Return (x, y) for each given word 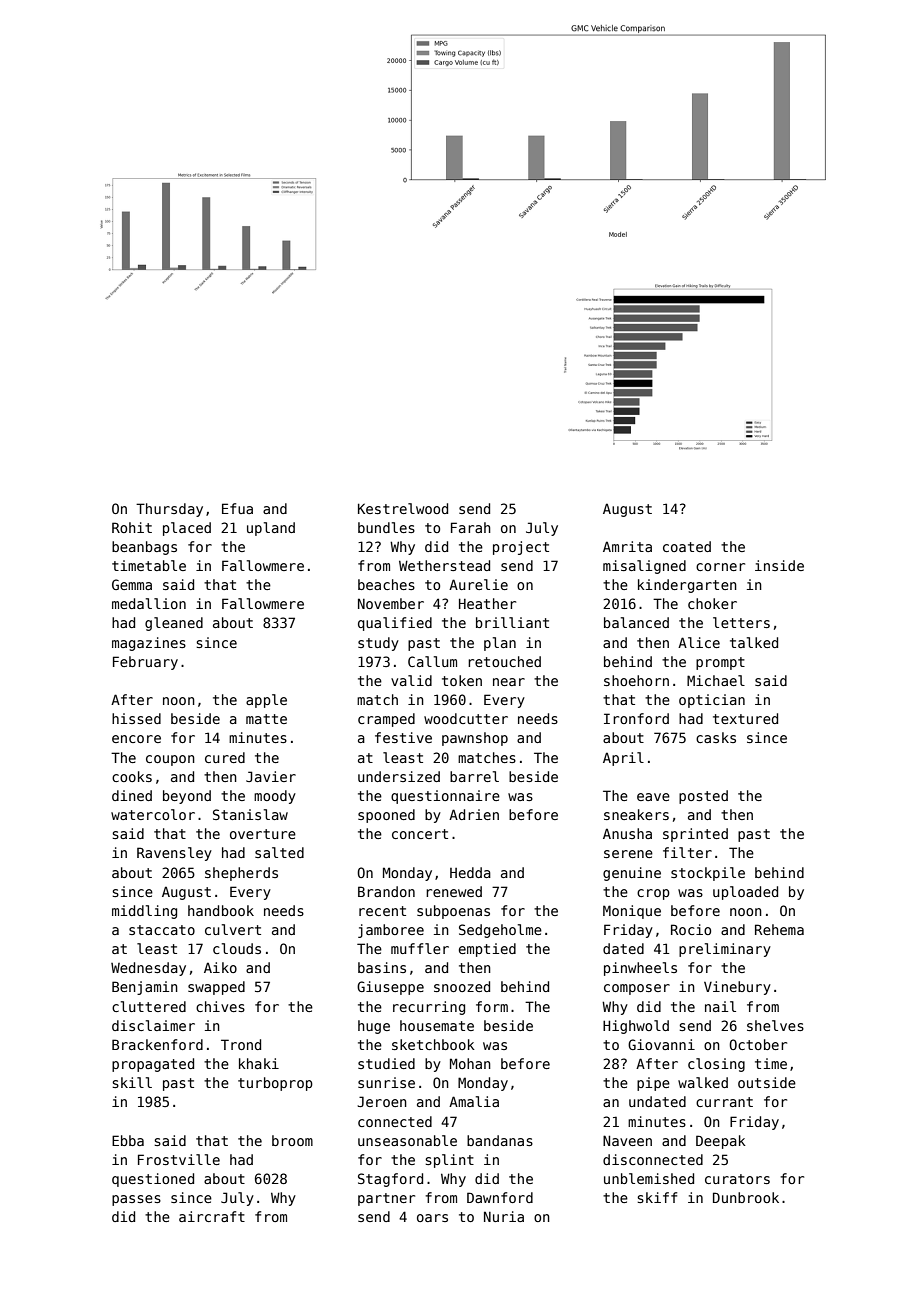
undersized (399, 776)
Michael (716, 680)
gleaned (174, 624)
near (509, 682)
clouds (237, 948)
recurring (429, 1008)
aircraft (212, 1216)
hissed (136, 718)
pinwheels (640, 969)
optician (712, 701)
